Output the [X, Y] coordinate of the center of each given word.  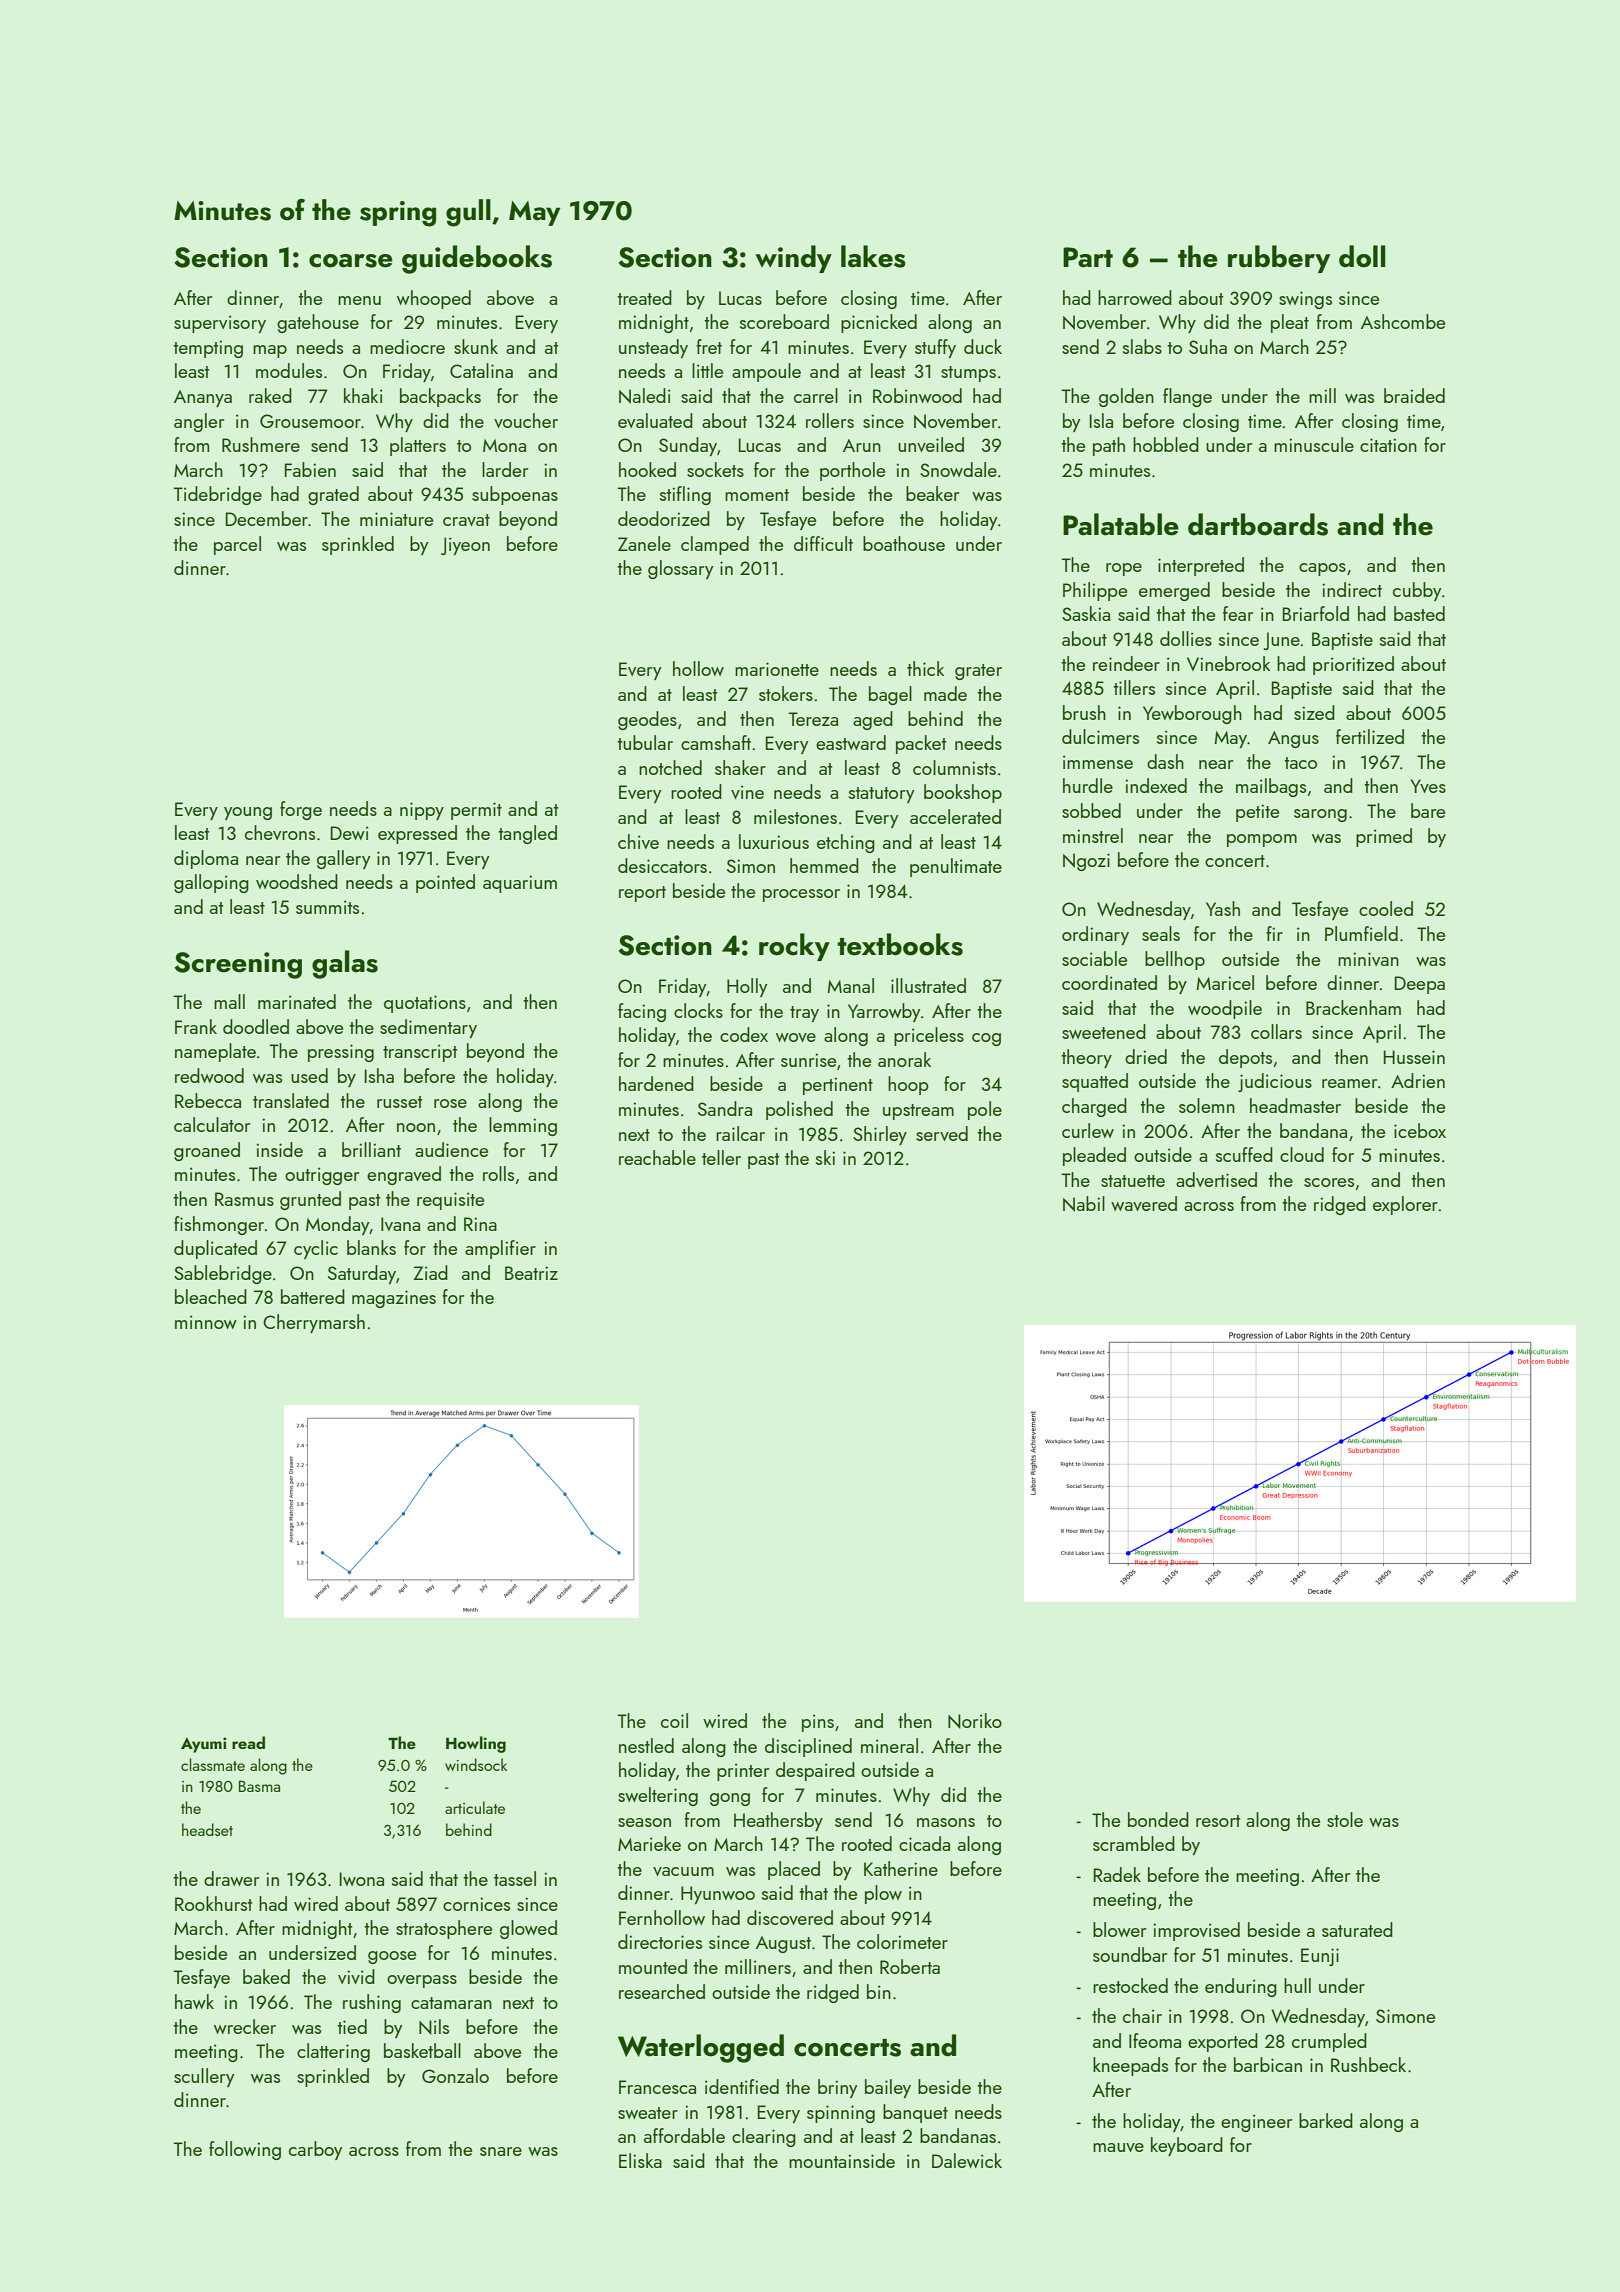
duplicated [215, 1249]
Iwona [362, 1879]
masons [946, 1822]
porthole [852, 471]
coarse [351, 261]
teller [721, 1157]
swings [1305, 300]
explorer [1405, 1205]
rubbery [1279, 259]
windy [793, 259]
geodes [647, 720]
